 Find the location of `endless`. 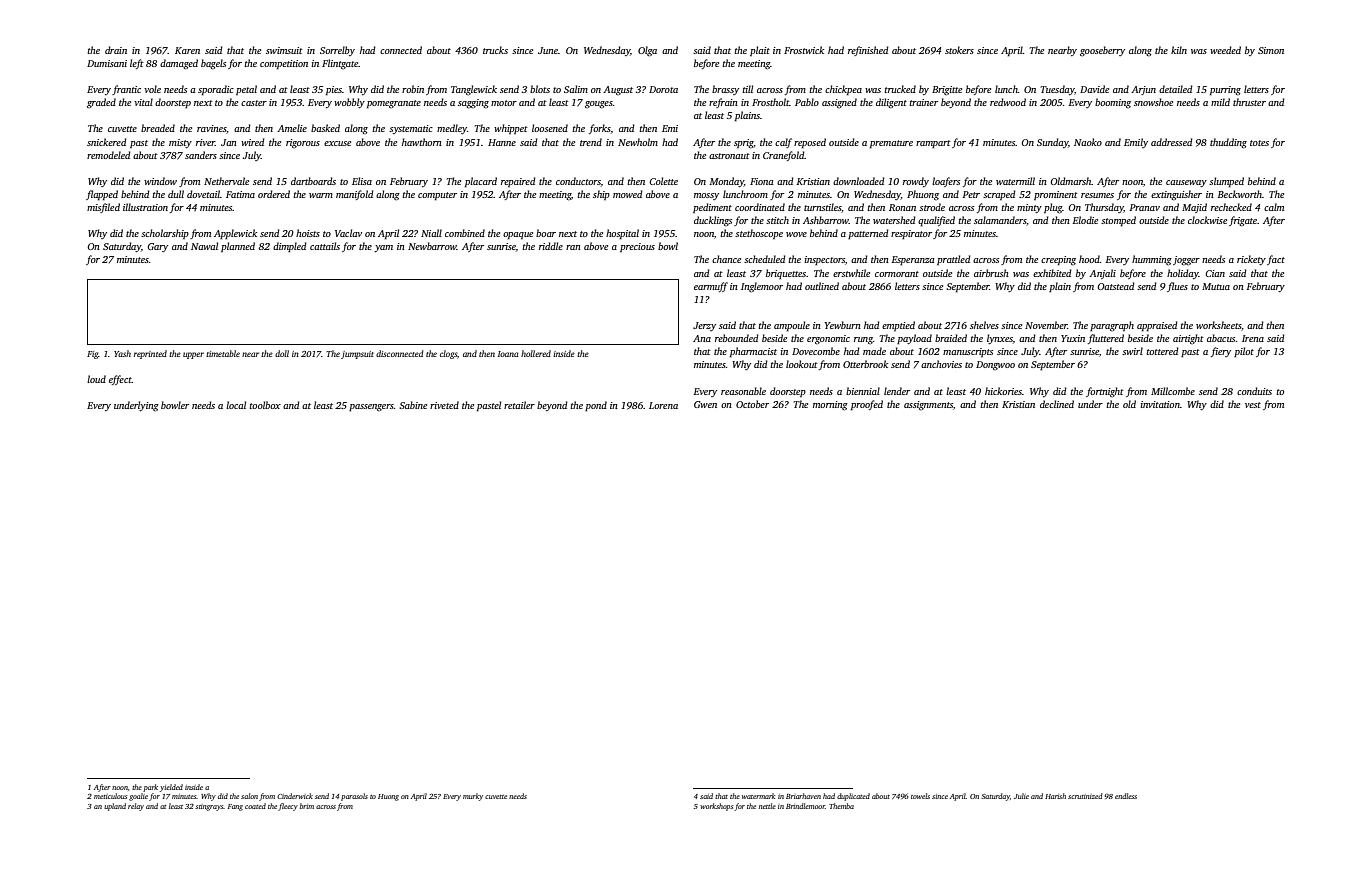

endless is located at coordinates (1126, 796).
